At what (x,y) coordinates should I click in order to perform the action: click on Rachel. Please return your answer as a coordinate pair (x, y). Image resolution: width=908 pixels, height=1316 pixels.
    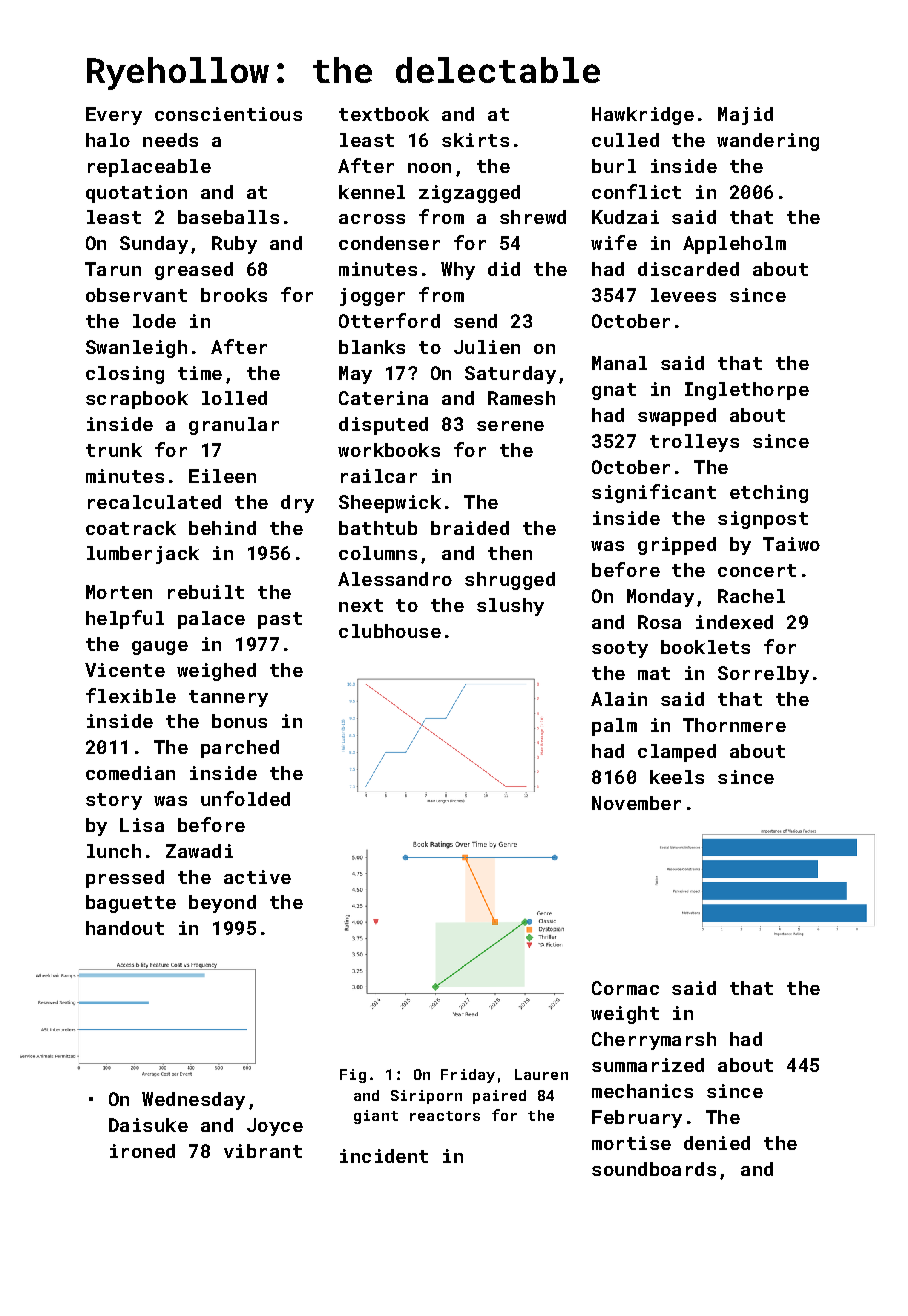
    Looking at the image, I should click on (751, 596).
